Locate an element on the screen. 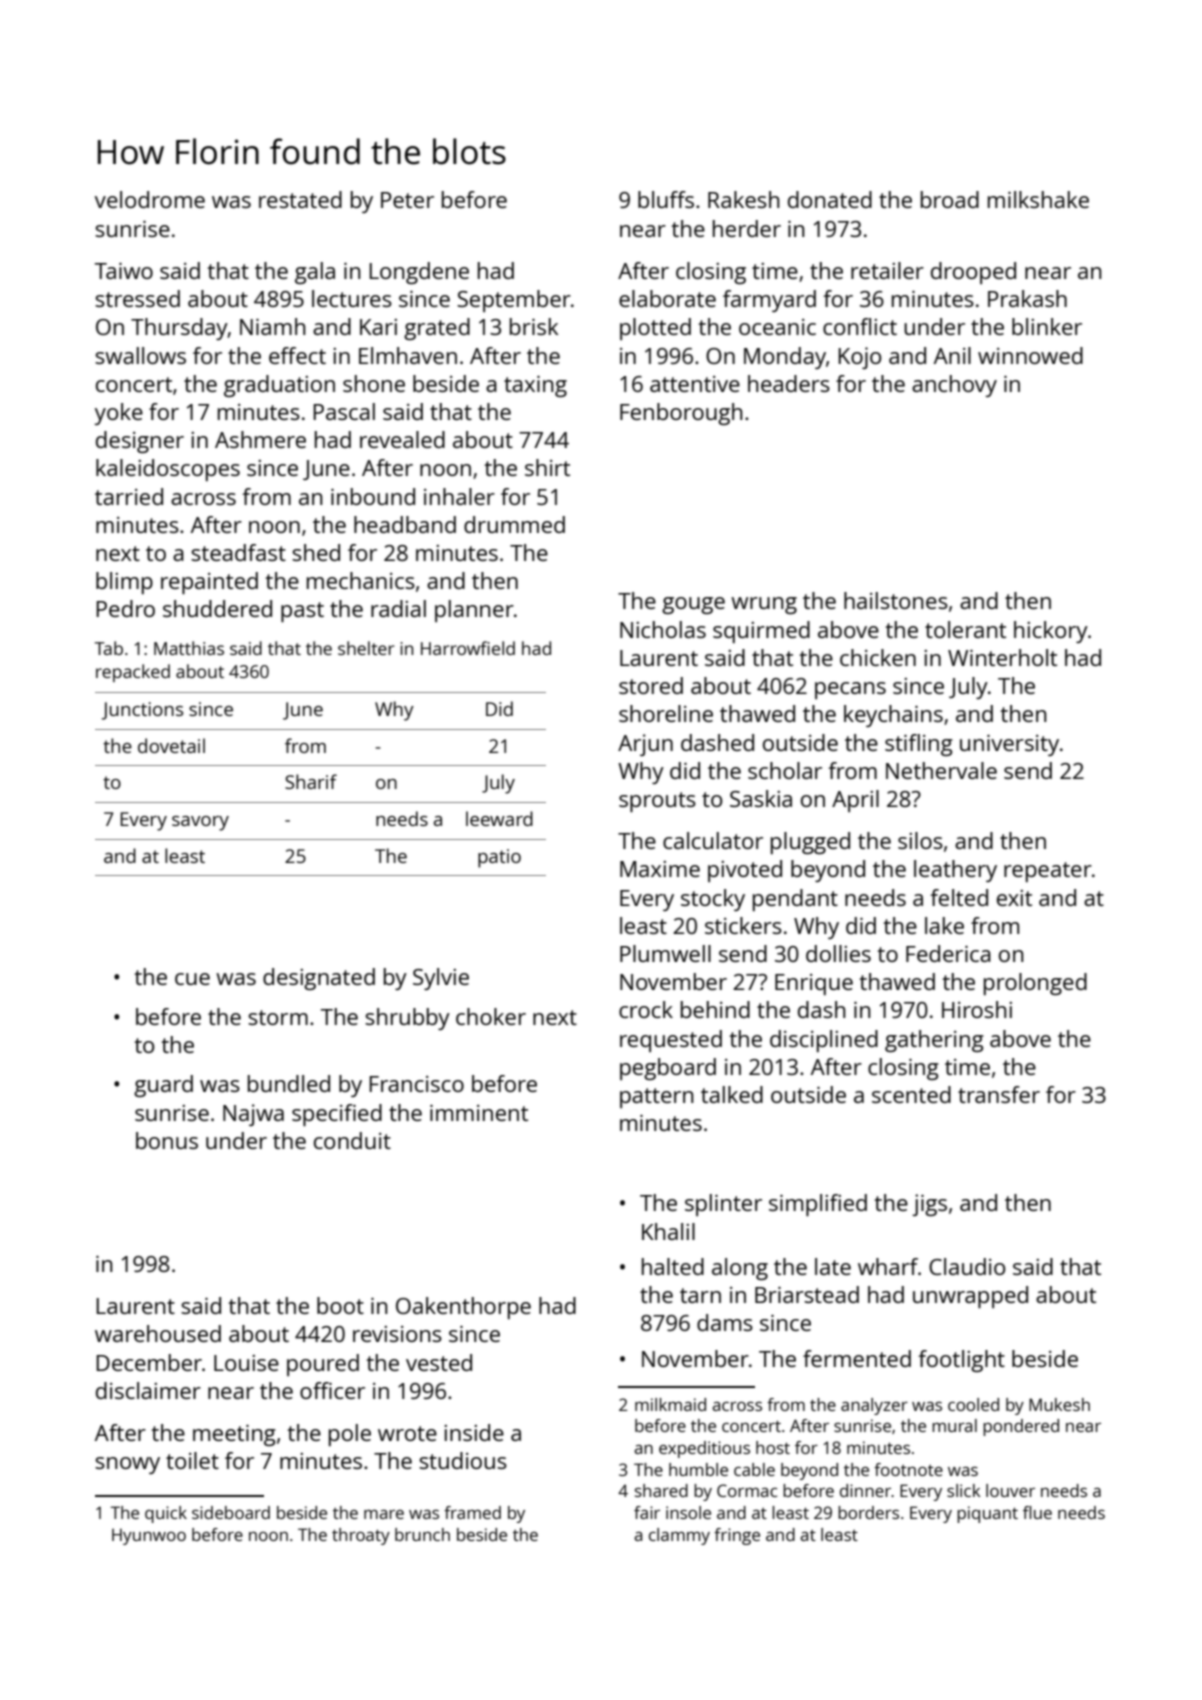  velodrome is located at coordinates (150, 199).
